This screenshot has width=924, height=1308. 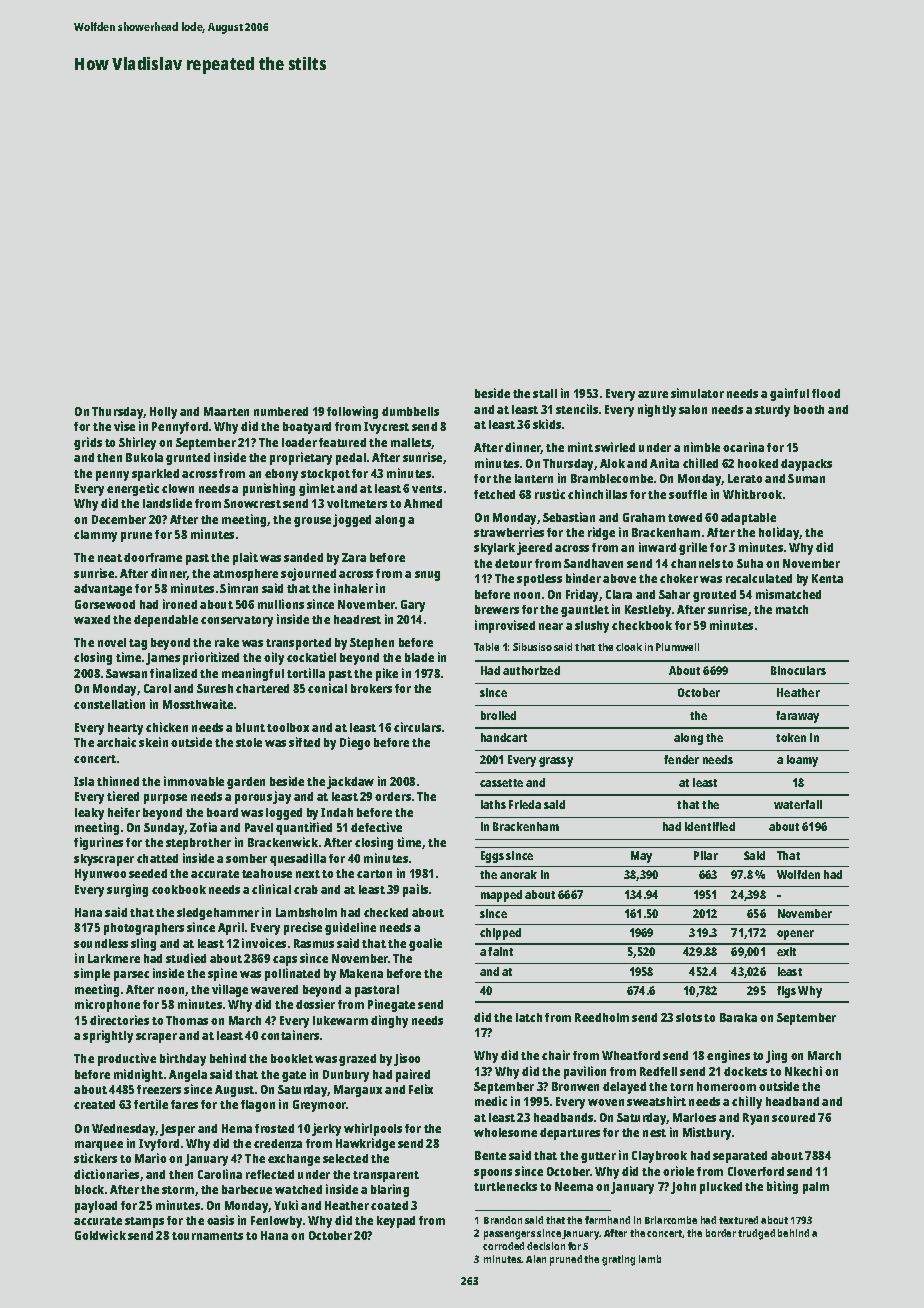 What do you see at coordinates (681, 759) in the screenshot?
I see `fender` at bounding box center [681, 759].
